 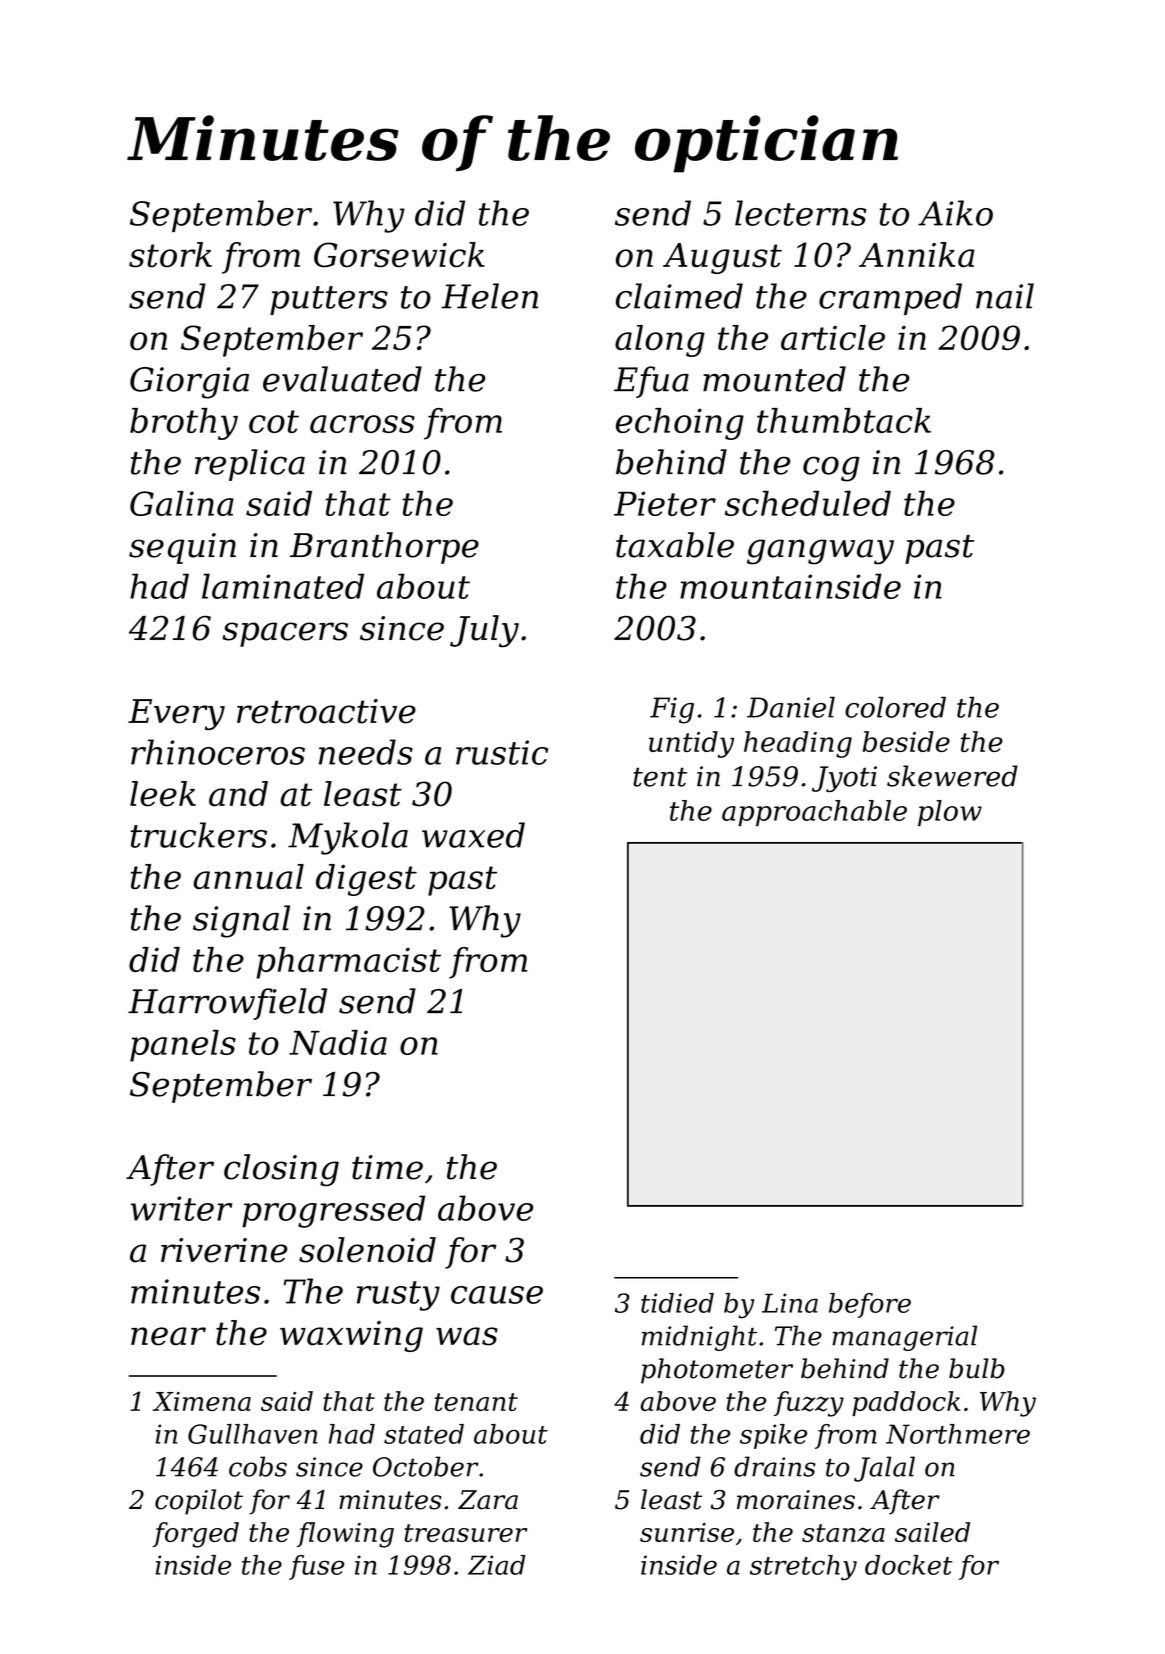 What do you see at coordinates (316, 1567) in the document?
I see `fuse` at bounding box center [316, 1567].
